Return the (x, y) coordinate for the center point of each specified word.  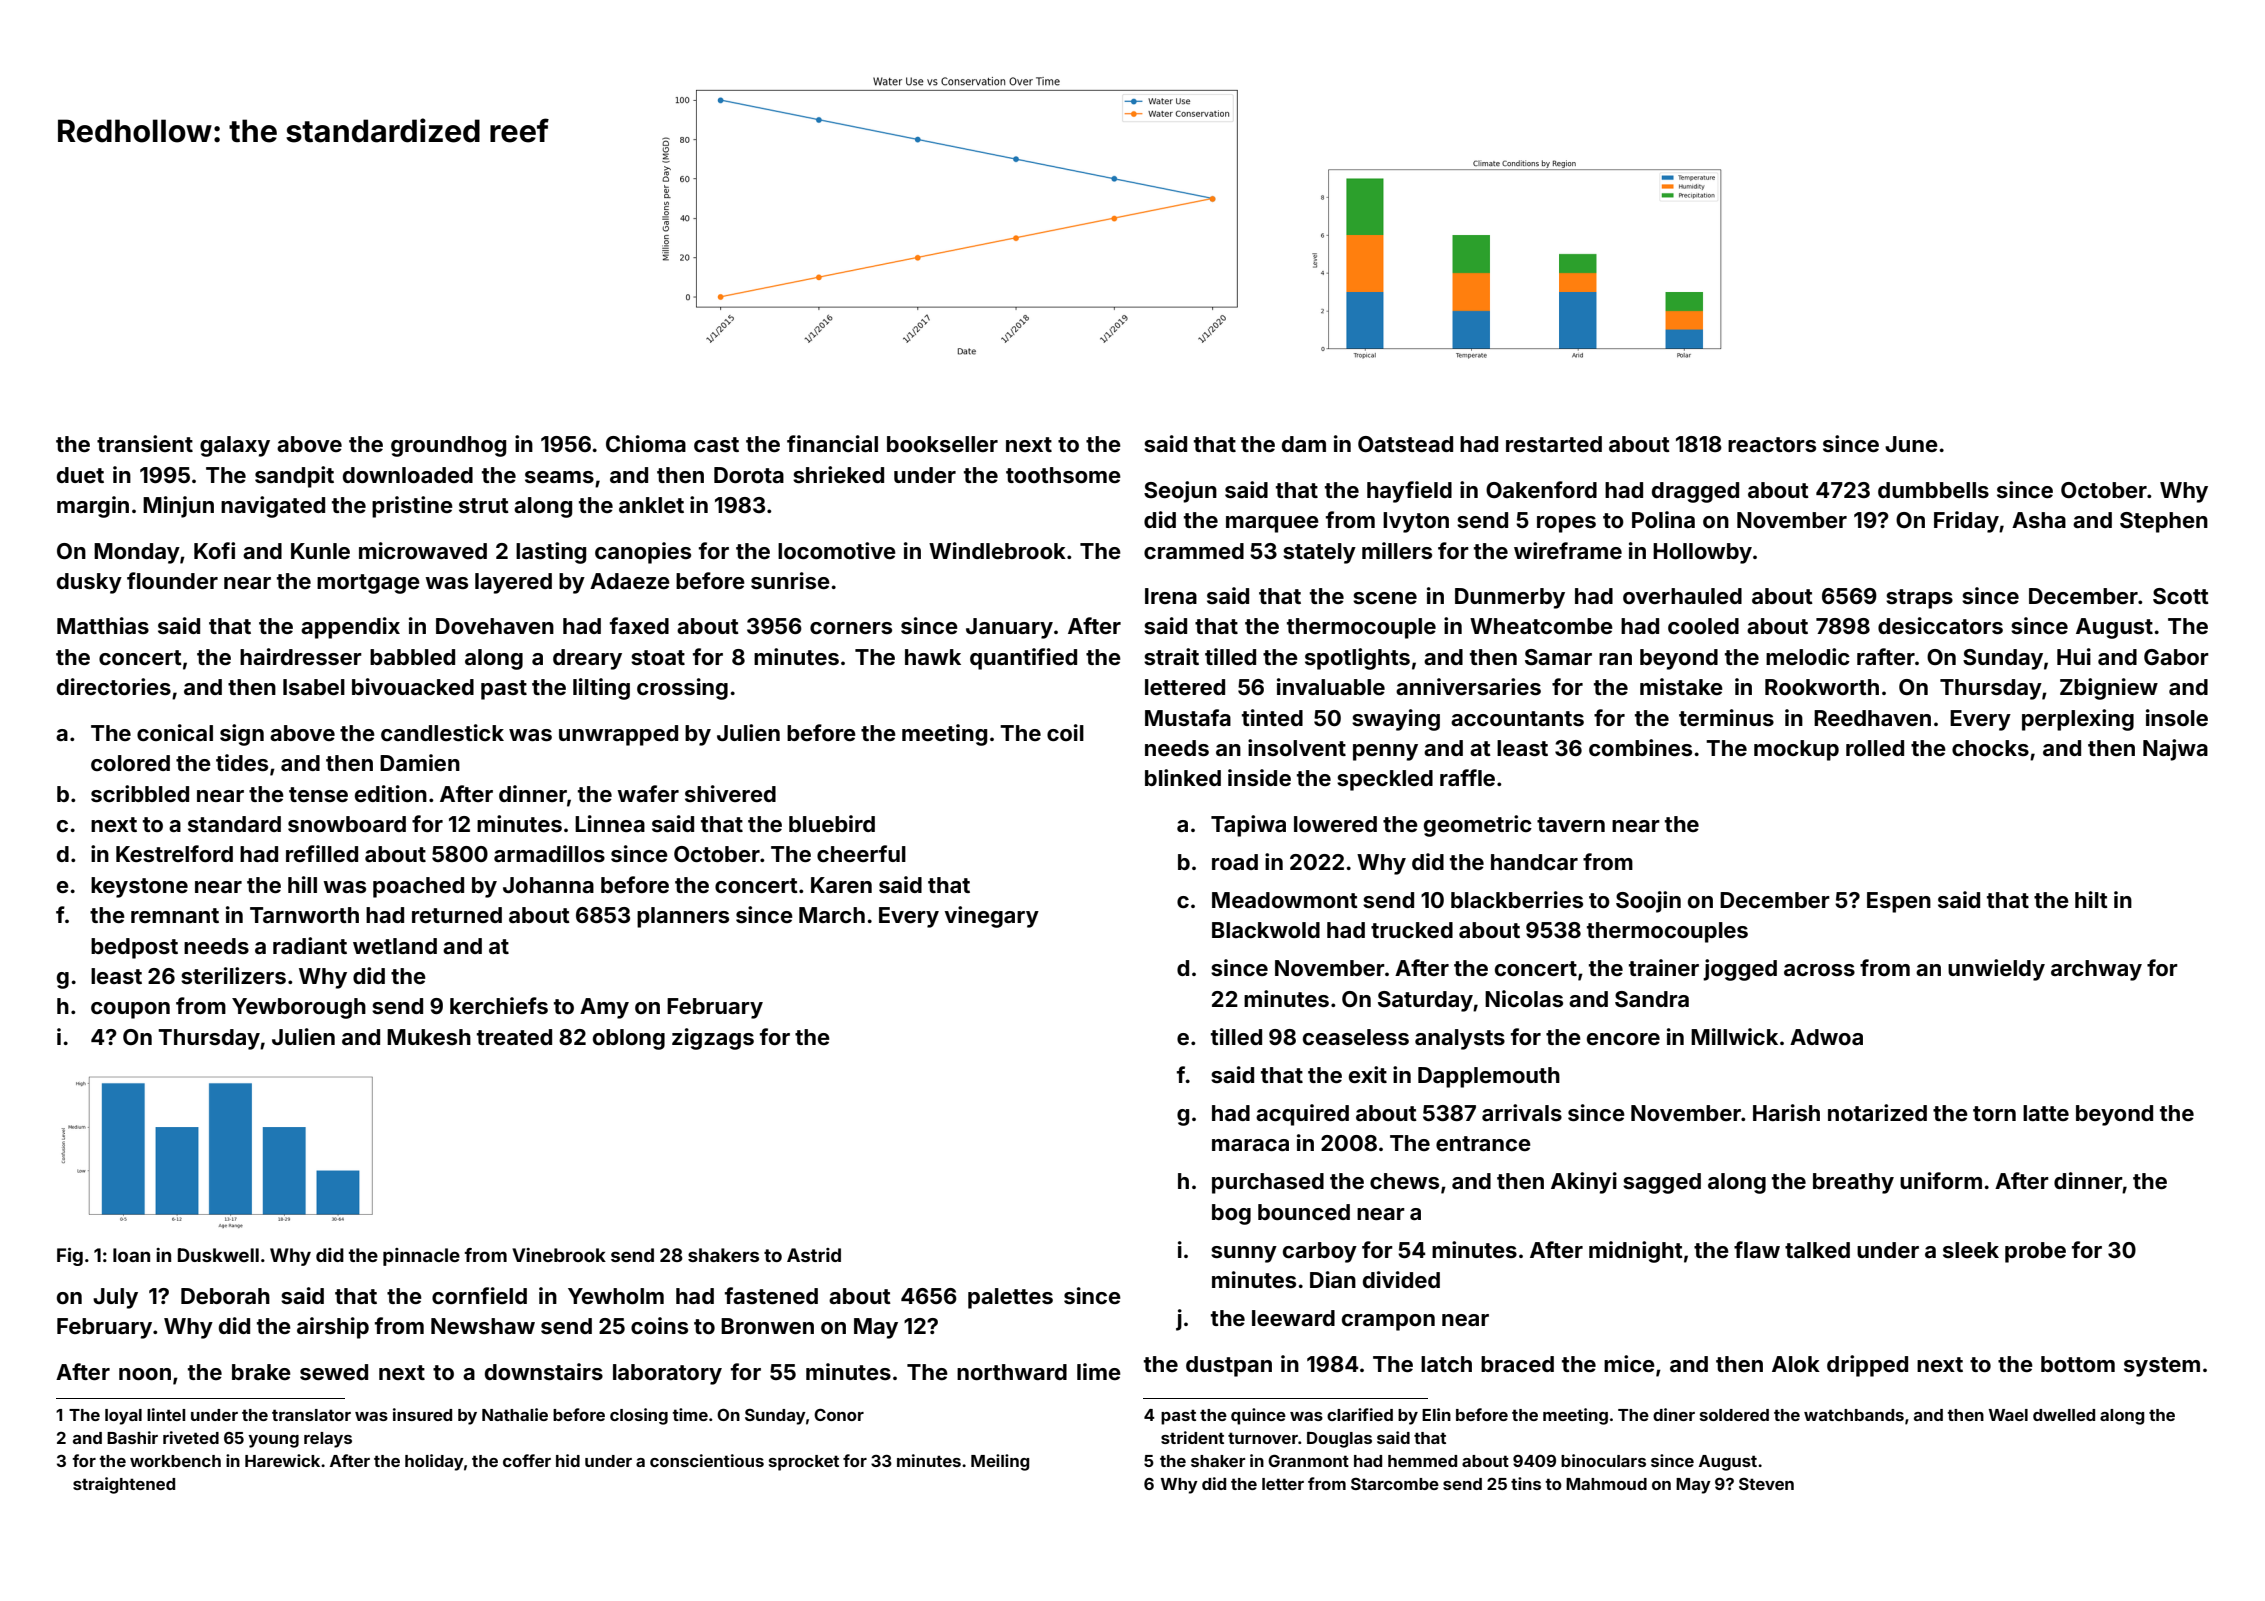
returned (457, 915)
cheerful (861, 853)
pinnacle (421, 1257)
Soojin (1648, 902)
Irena (1171, 596)
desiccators (1940, 625)
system (2162, 1367)
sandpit (294, 477)
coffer (527, 1460)
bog (1231, 1214)
